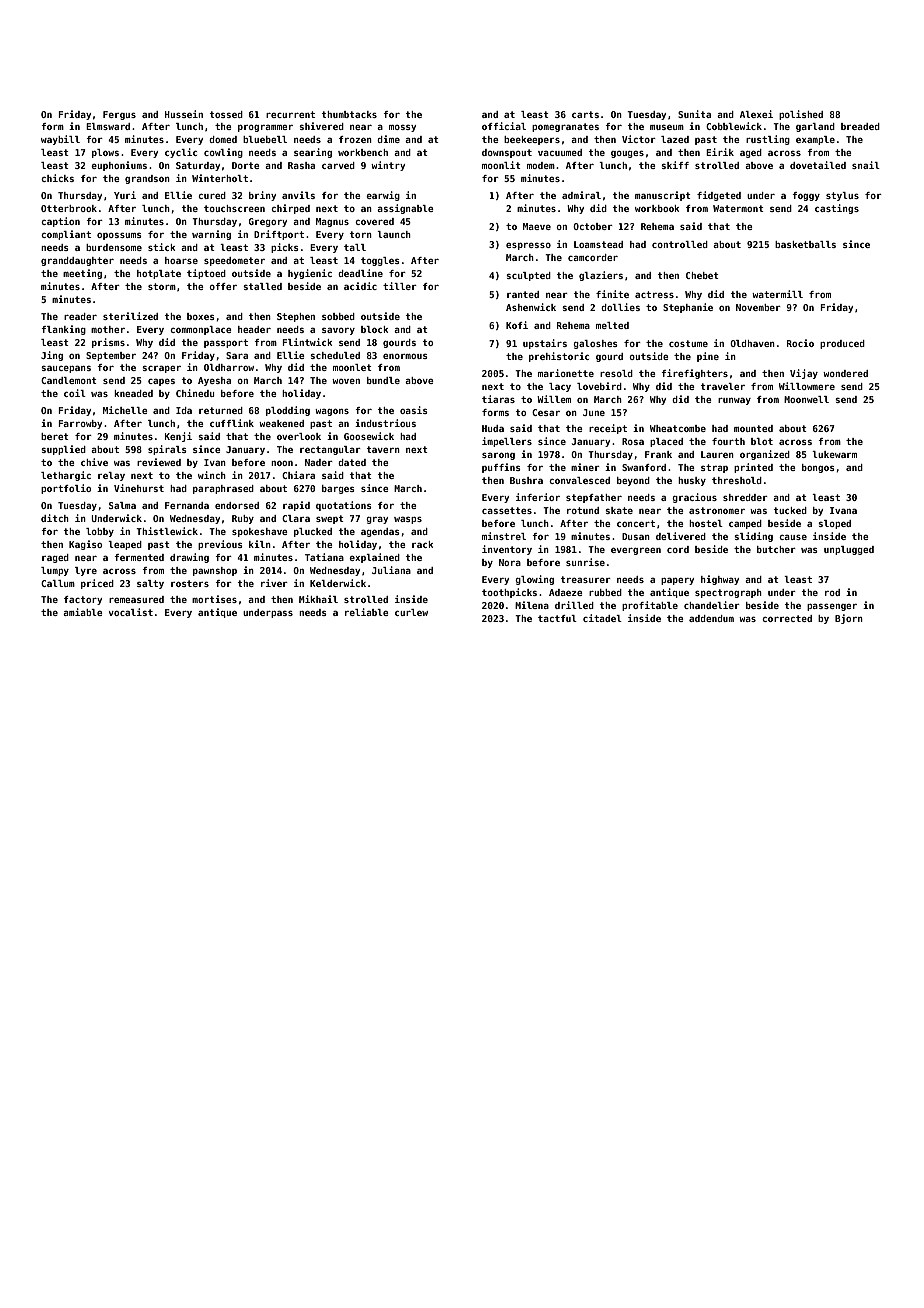 The image size is (924, 1308). Describe the element at coordinates (383, 380) in the screenshot. I see `bundle` at that location.
